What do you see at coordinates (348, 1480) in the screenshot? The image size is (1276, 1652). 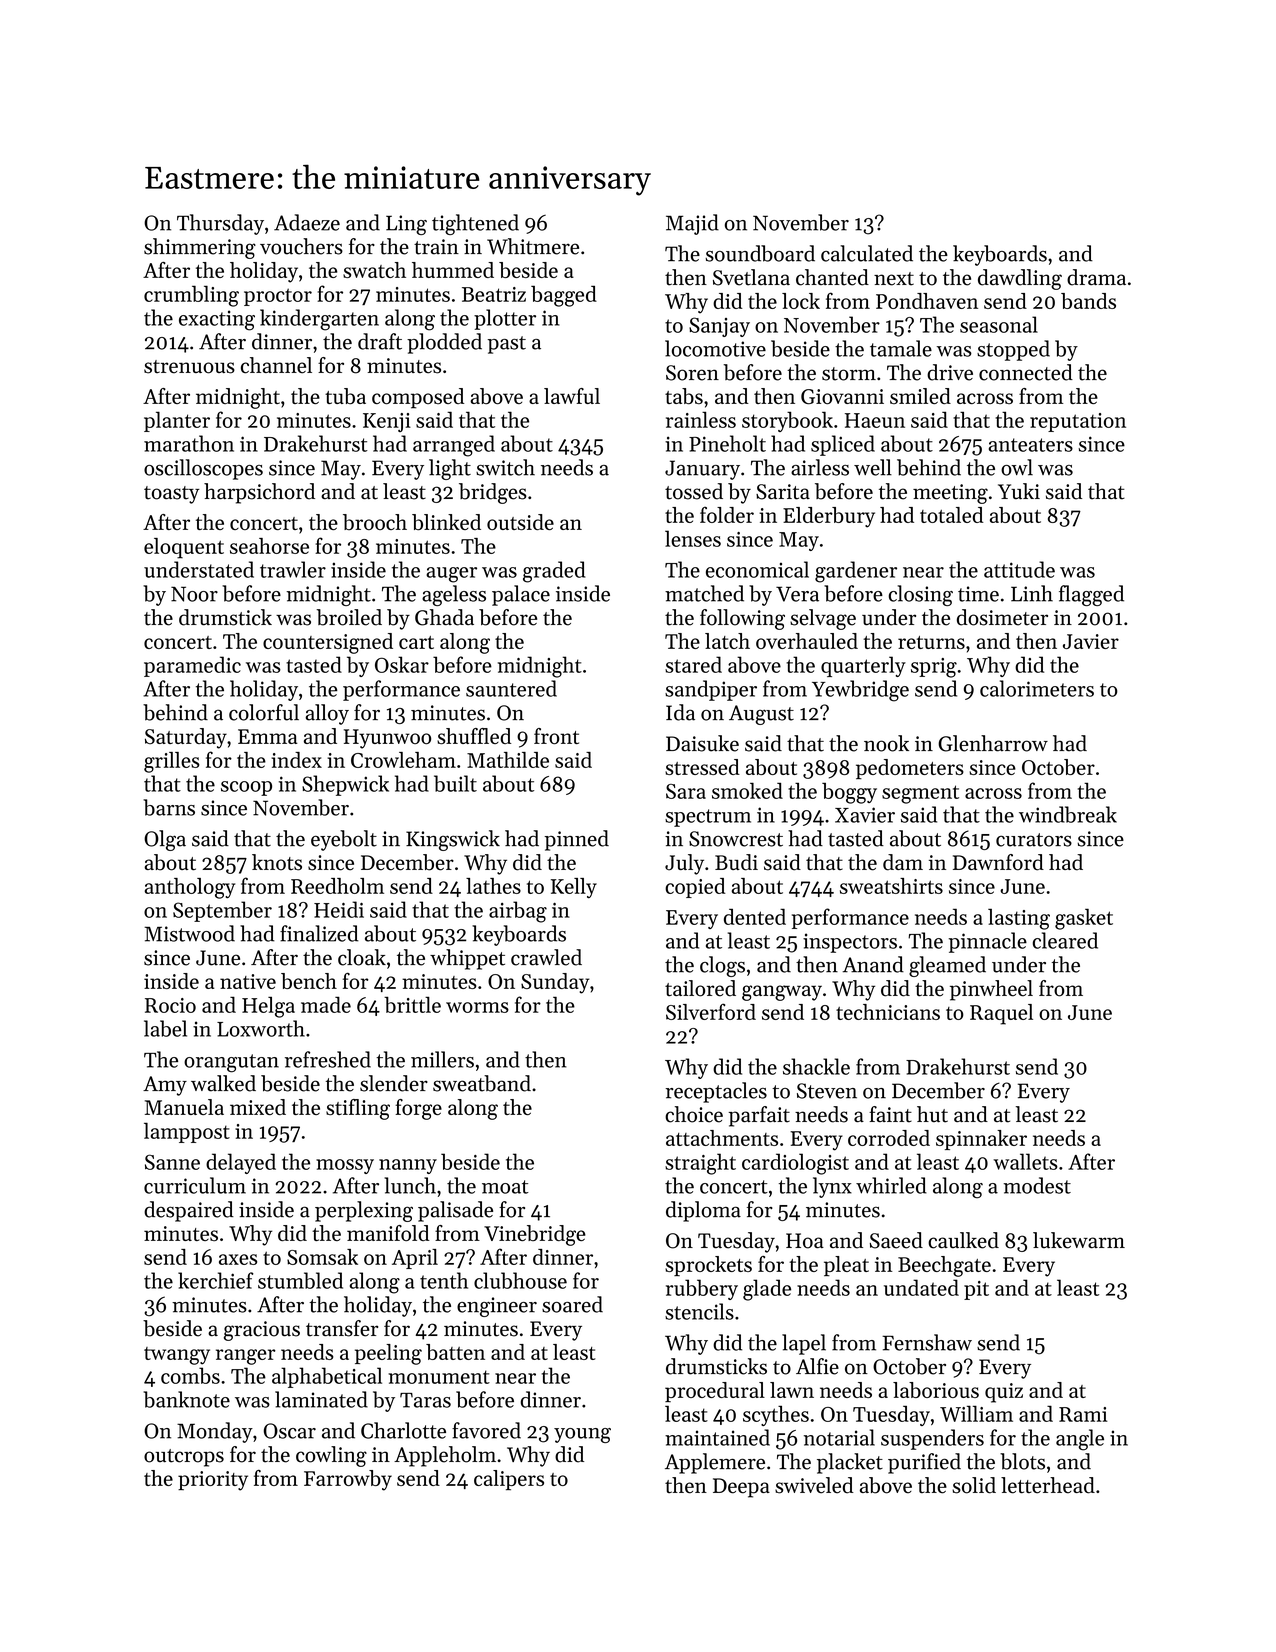 I see `Farrowby` at bounding box center [348, 1480].
